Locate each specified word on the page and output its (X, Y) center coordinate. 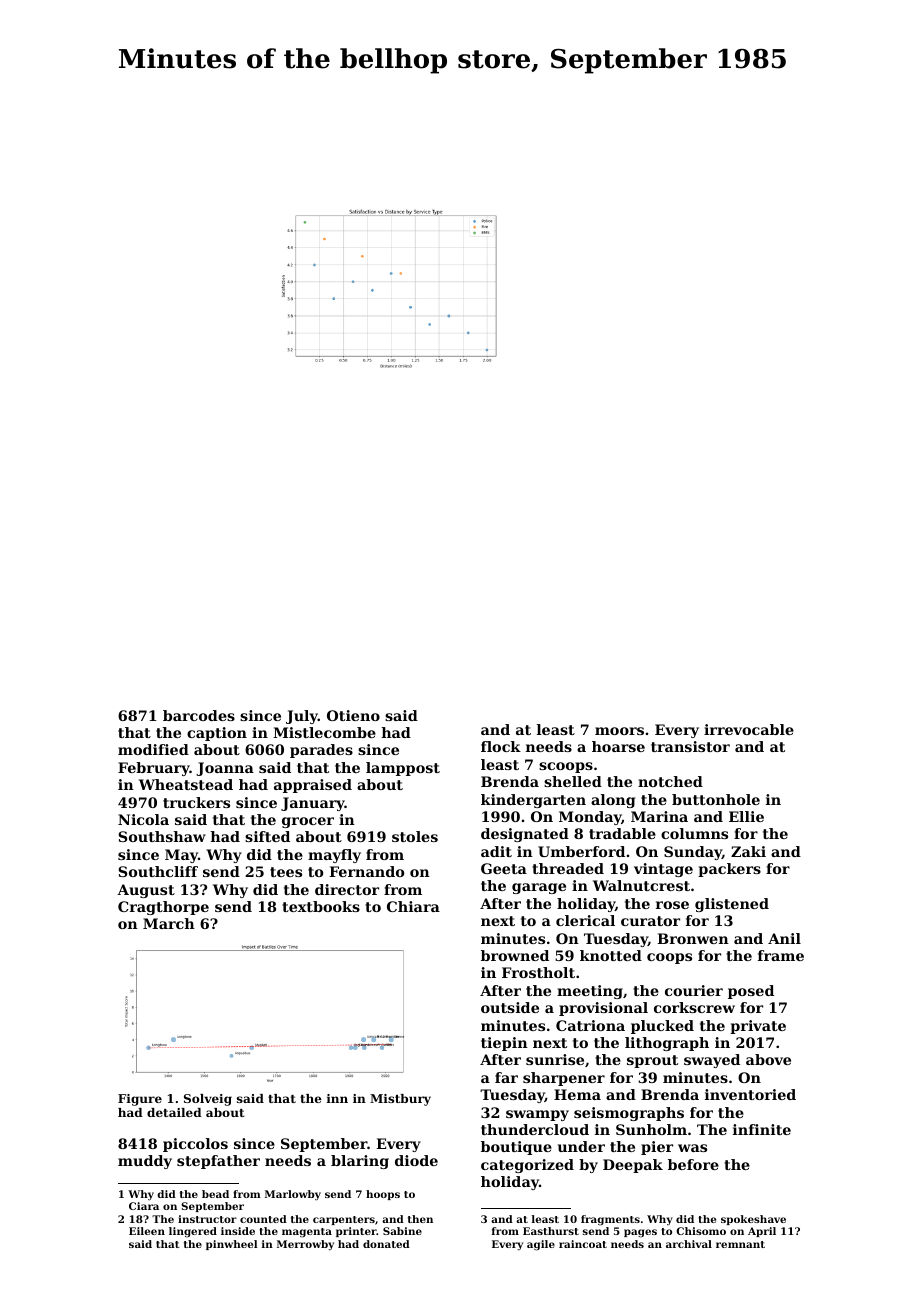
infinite (762, 1129)
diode (416, 1160)
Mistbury (400, 1100)
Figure (140, 1100)
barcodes (199, 715)
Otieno (353, 715)
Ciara (144, 1206)
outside (510, 1007)
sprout (652, 1061)
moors (619, 731)
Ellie (746, 816)
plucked (662, 1027)
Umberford (581, 851)
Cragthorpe (163, 908)
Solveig (208, 1100)
